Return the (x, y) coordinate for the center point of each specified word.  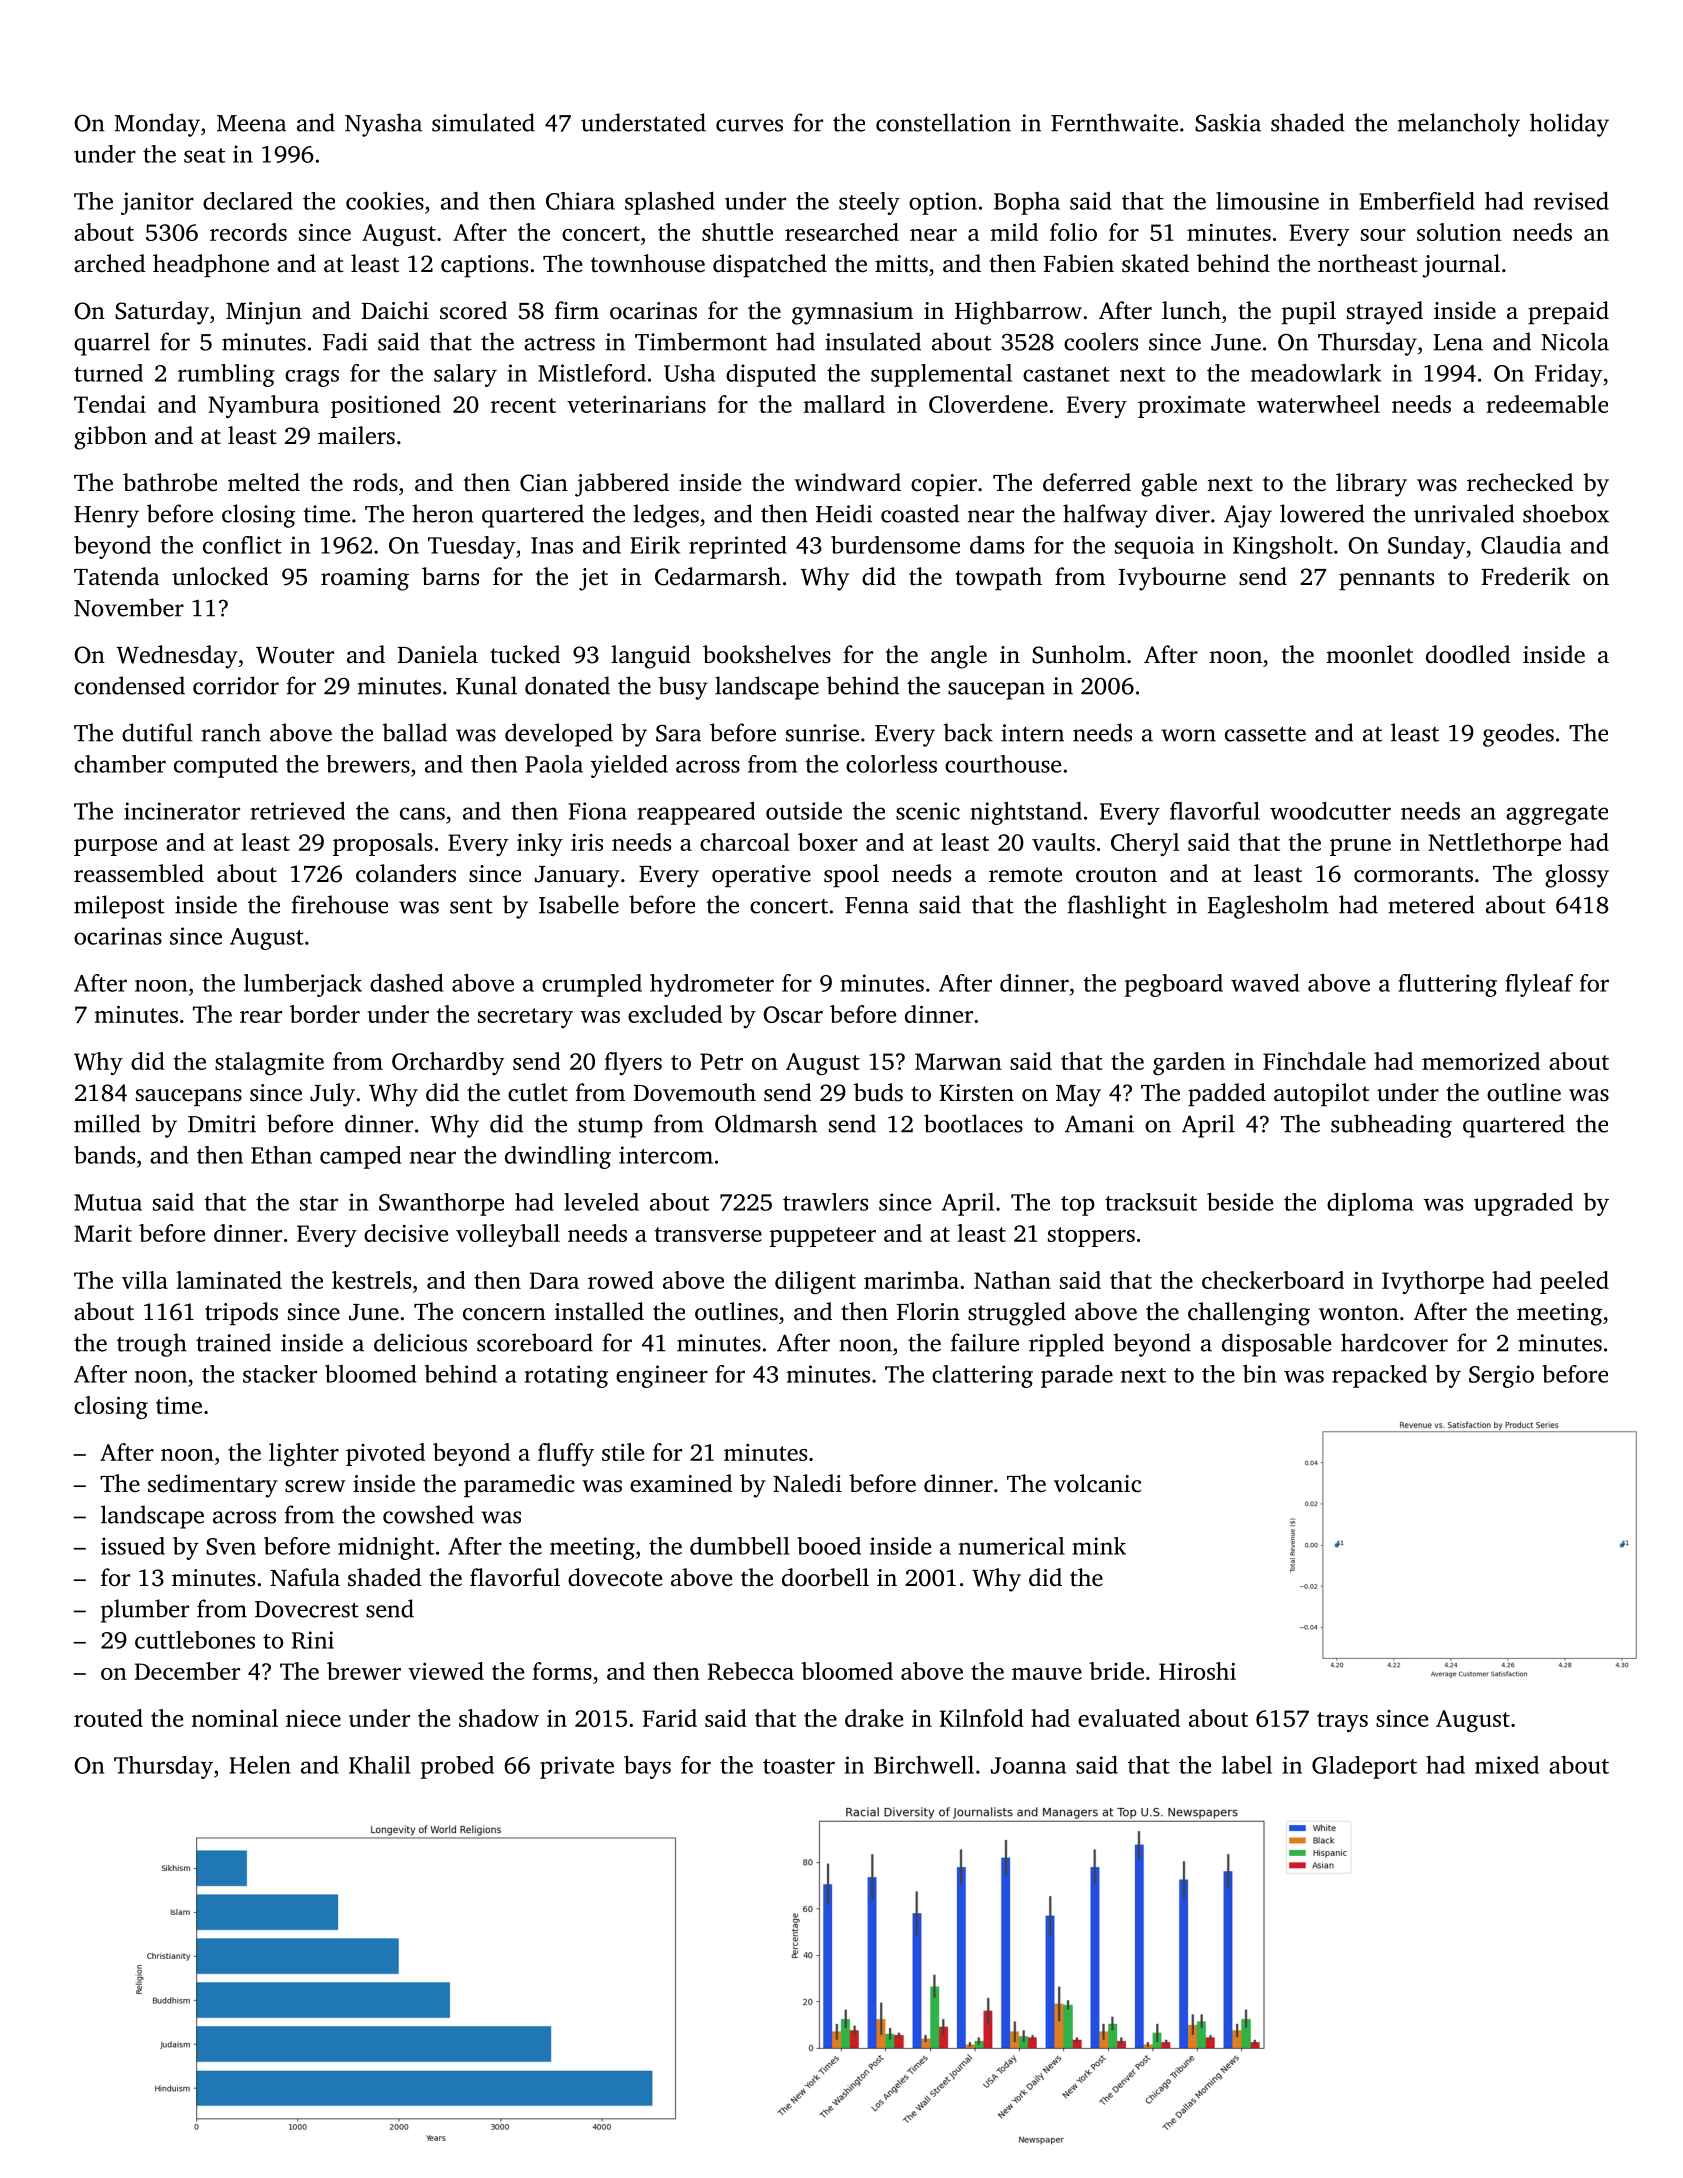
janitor (157, 203)
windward (847, 482)
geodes (1518, 735)
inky (540, 844)
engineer (662, 1376)
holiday (1569, 125)
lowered (1322, 513)
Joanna (1028, 1765)
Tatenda (116, 576)
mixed (1507, 1765)
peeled (1574, 1282)
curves (749, 125)
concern (504, 1314)
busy (683, 688)
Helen (260, 1765)
